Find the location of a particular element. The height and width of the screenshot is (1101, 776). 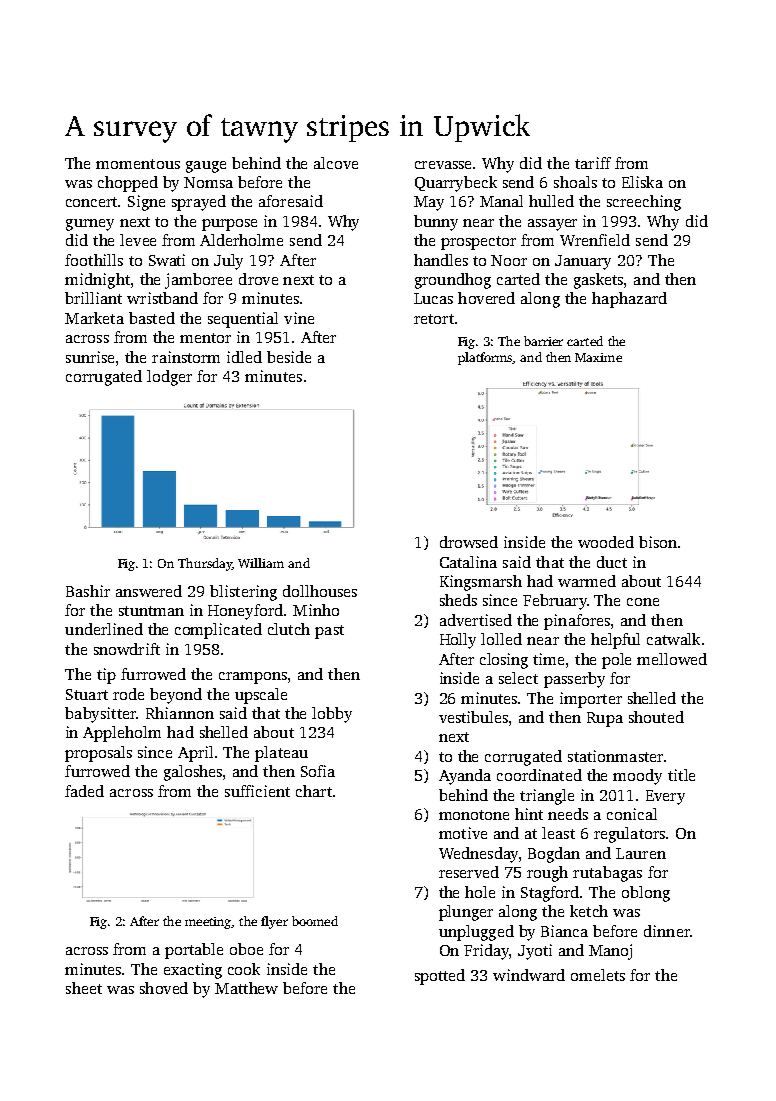

spotted is located at coordinates (440, 977).
